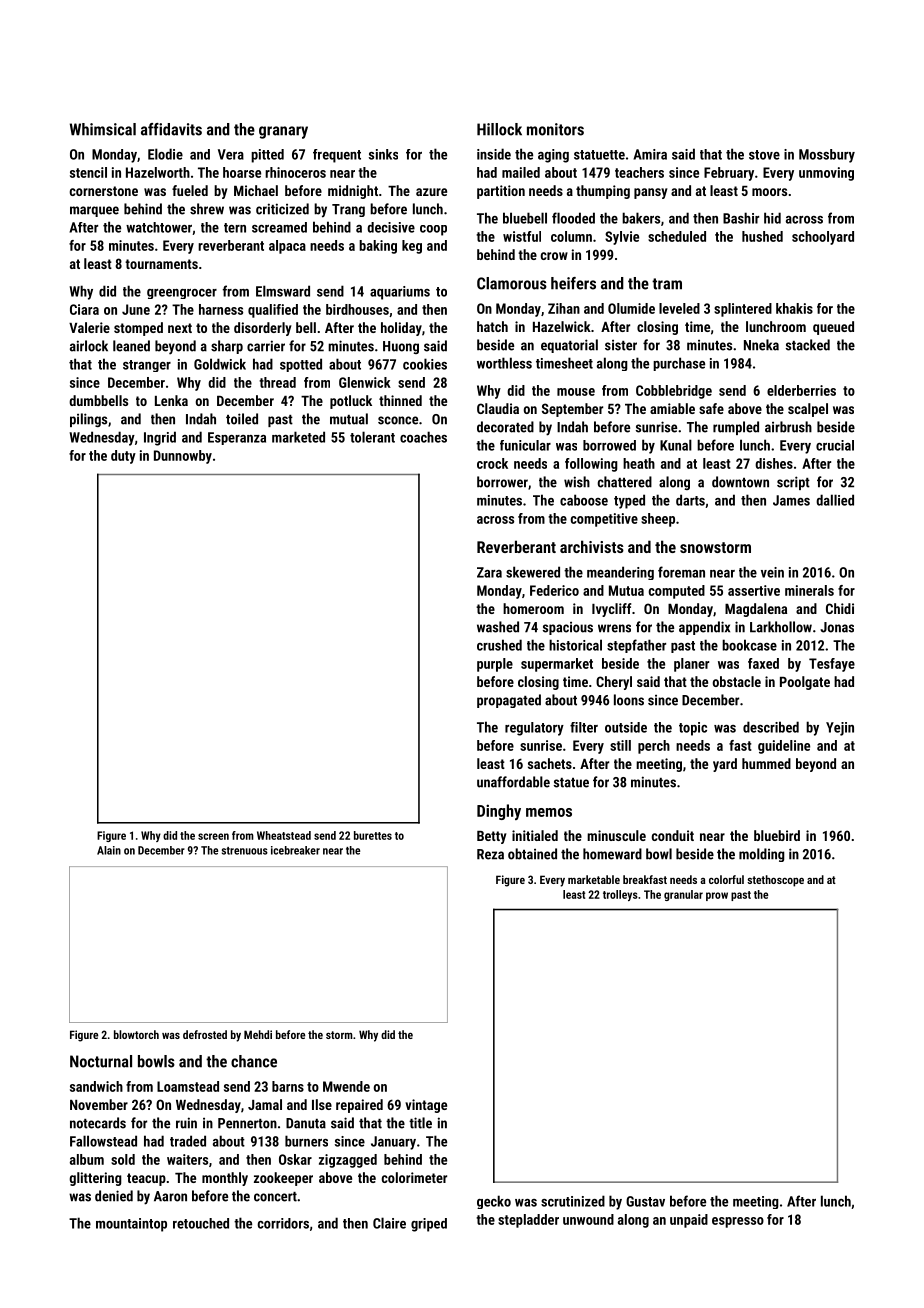 The image size is (924, 1308). Describe the element at coordinates (201, 1223) in the screenshot. I see `retouched` at that location.
